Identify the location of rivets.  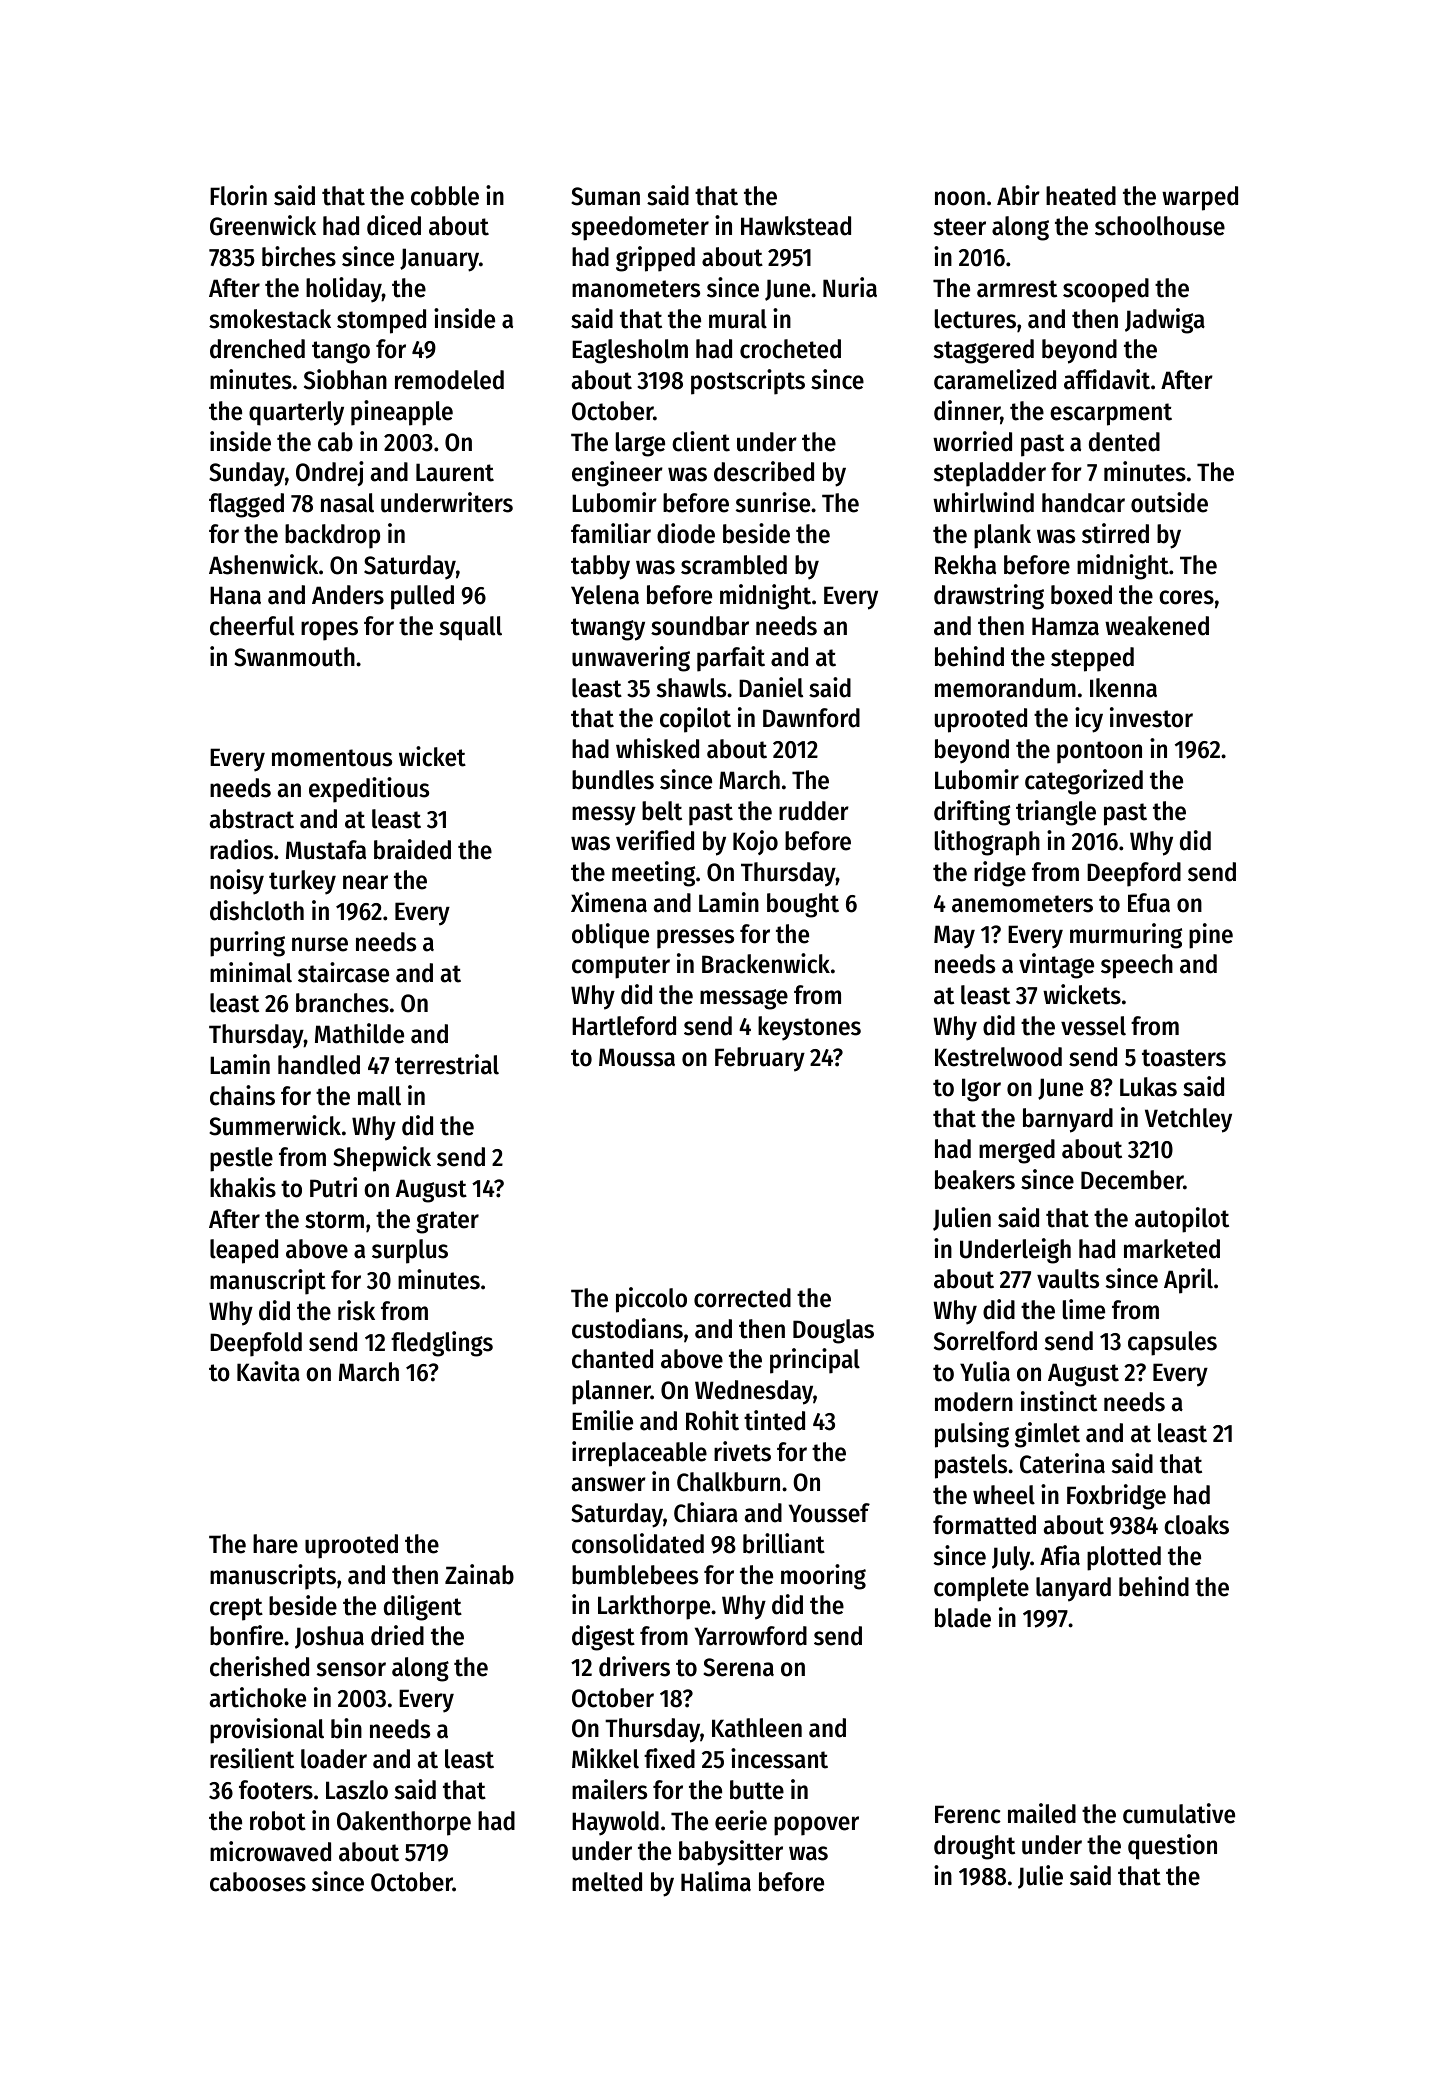
(742, 1451).
